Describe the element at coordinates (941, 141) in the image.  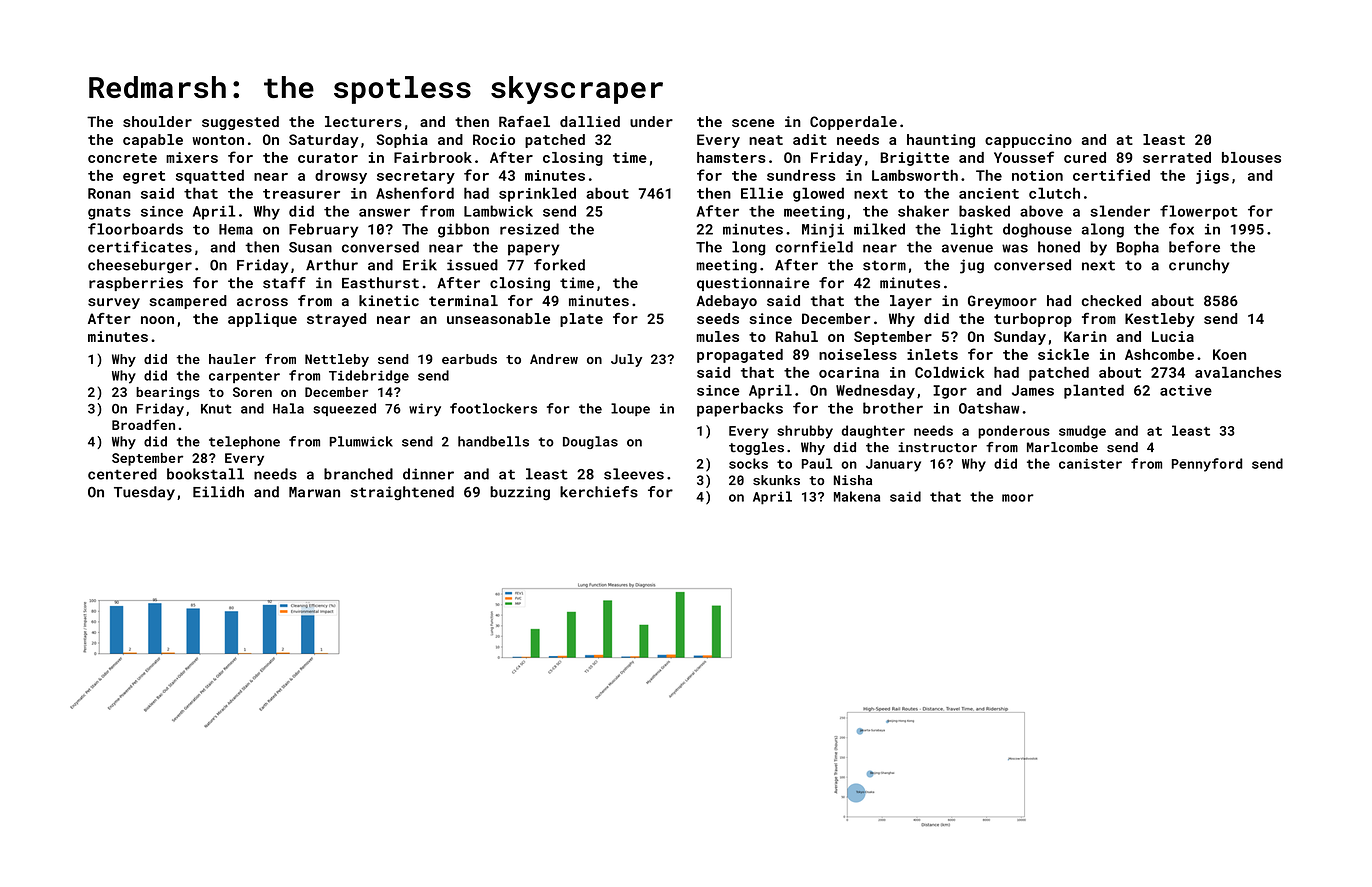
I see `haunting` at that location.
